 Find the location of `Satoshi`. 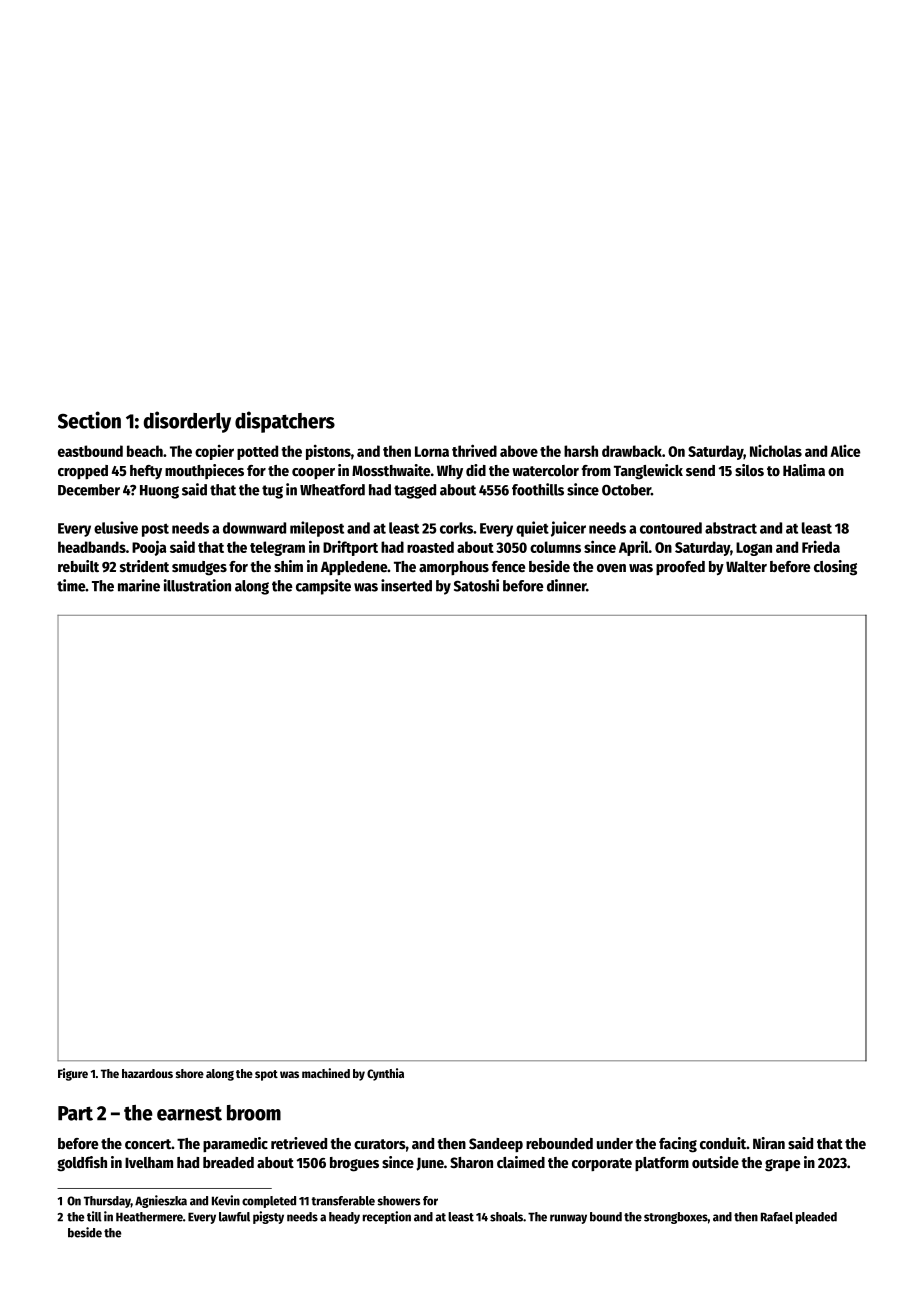

Satoshi is located at coordinates (476, 585).
